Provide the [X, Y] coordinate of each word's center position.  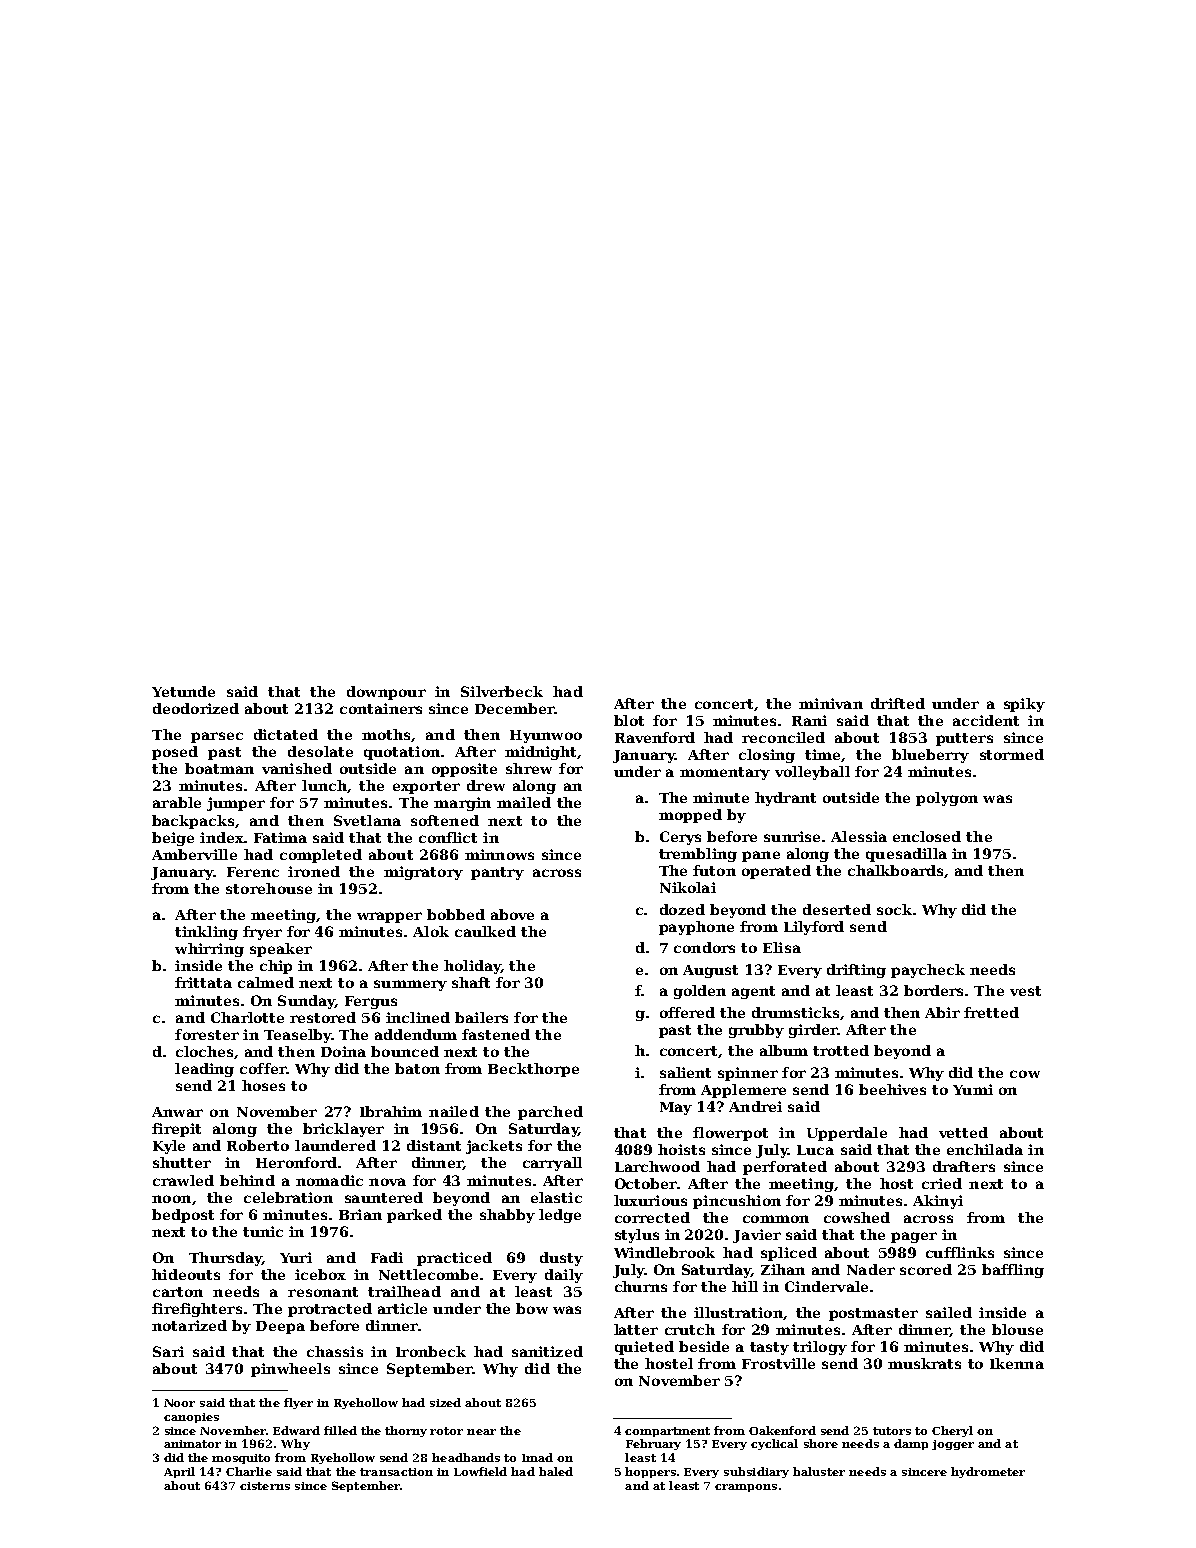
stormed [1012, 754]
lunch [324, 785]
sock [894, 909]
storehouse [269, 888]
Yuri [296, 1257]
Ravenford [655, 737]
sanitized [547, 1351]
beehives [892, 1089]
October [646, 1183]
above [512, 914]
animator [192, 1444]
